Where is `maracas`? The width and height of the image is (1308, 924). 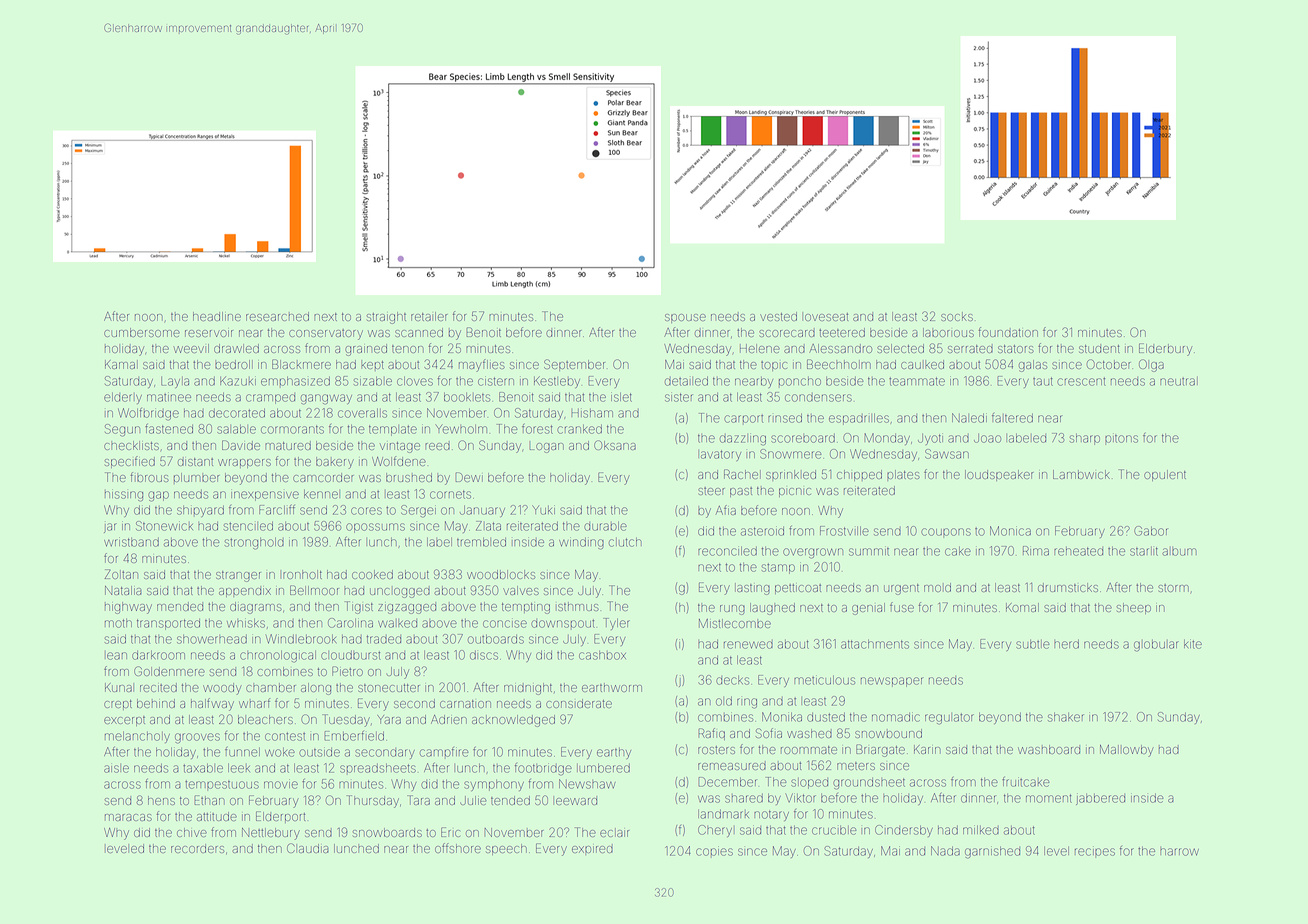
maracas is located at coordinates (128, 817).
